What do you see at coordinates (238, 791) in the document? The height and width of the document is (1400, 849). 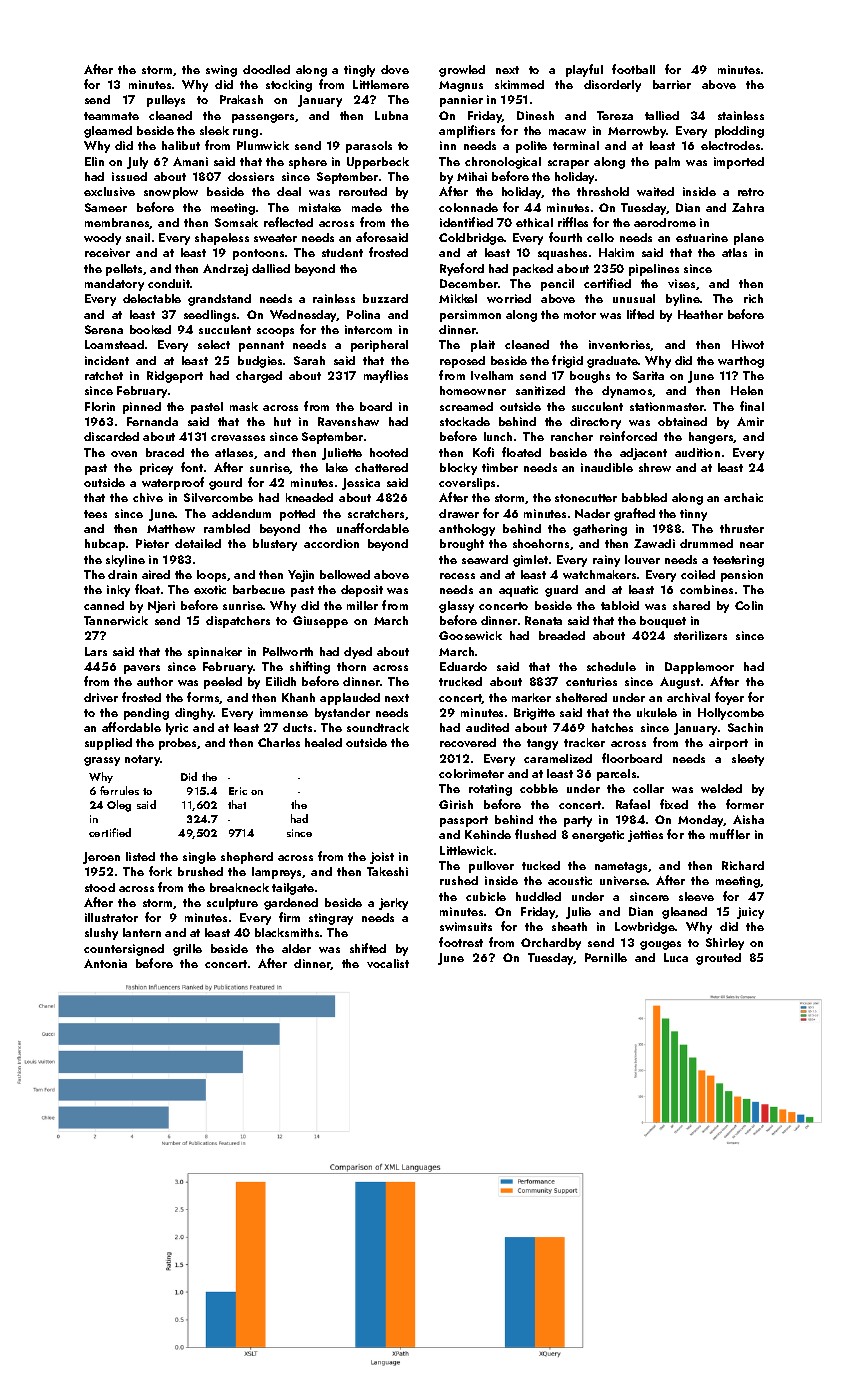 I see `Eric` at bounding box center [238, 791].
